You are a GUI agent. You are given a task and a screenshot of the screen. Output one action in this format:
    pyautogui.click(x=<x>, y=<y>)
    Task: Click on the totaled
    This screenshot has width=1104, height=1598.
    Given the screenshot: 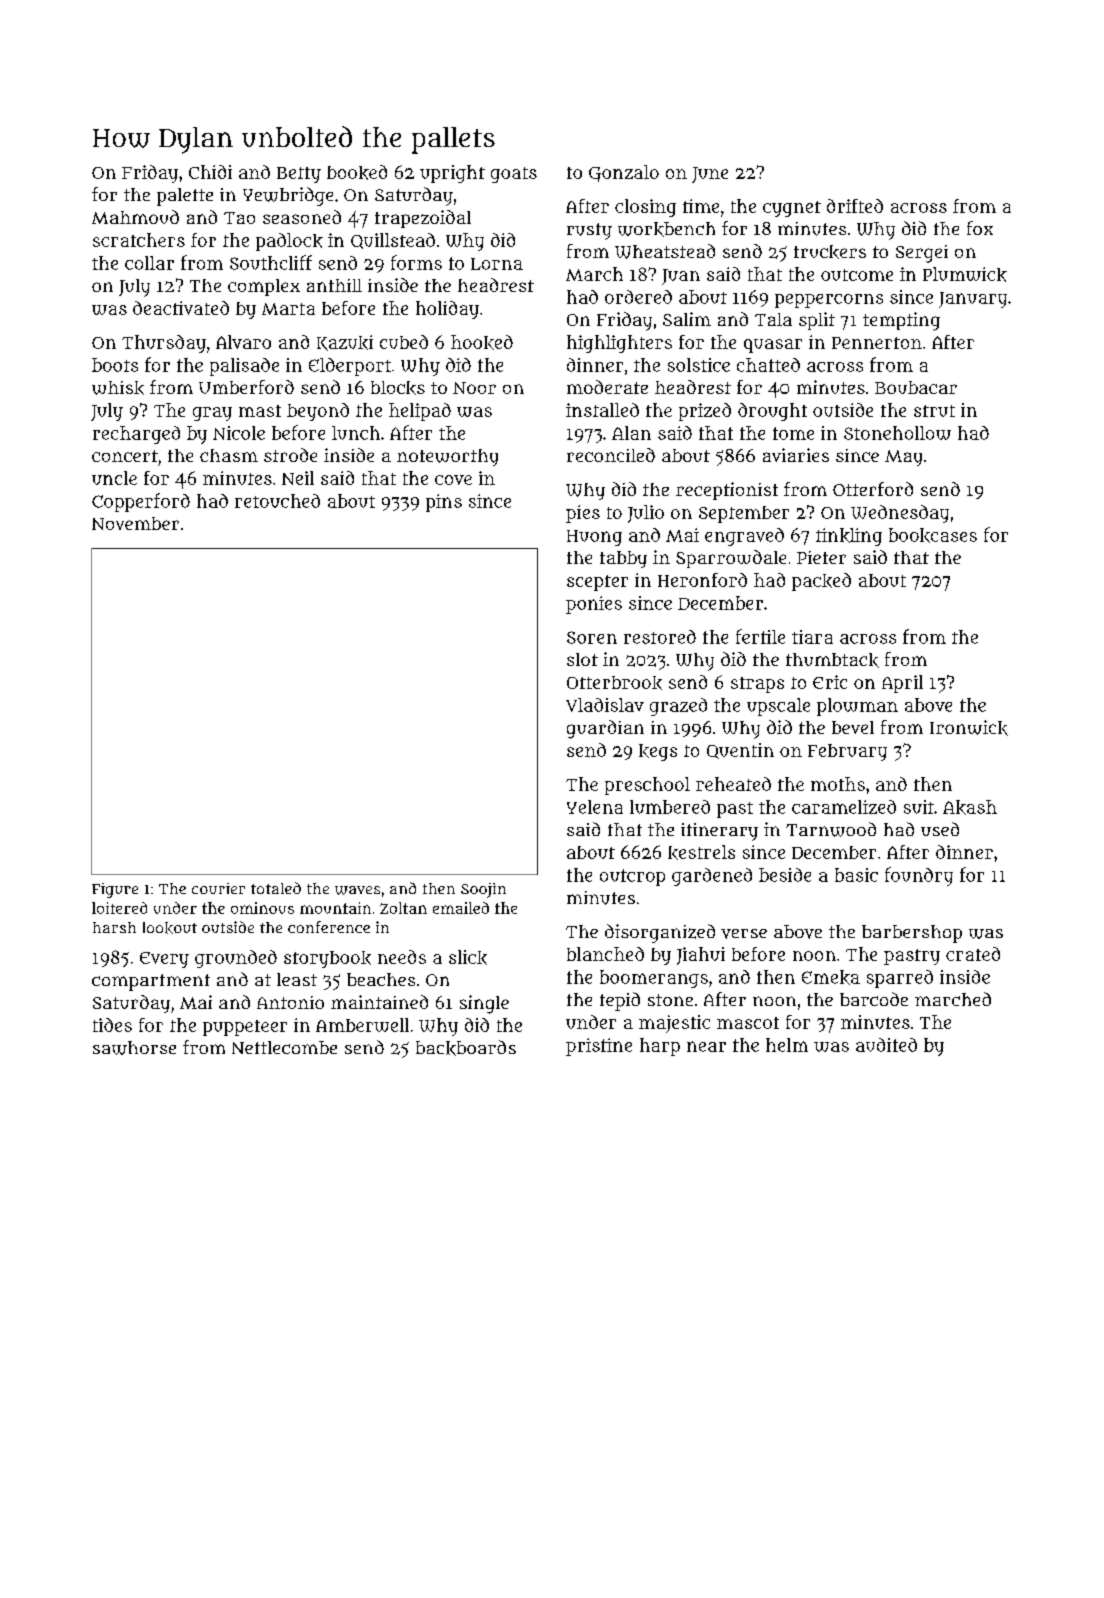 What is the action you would take?
    pyautogui.click(x=276, y=888)
